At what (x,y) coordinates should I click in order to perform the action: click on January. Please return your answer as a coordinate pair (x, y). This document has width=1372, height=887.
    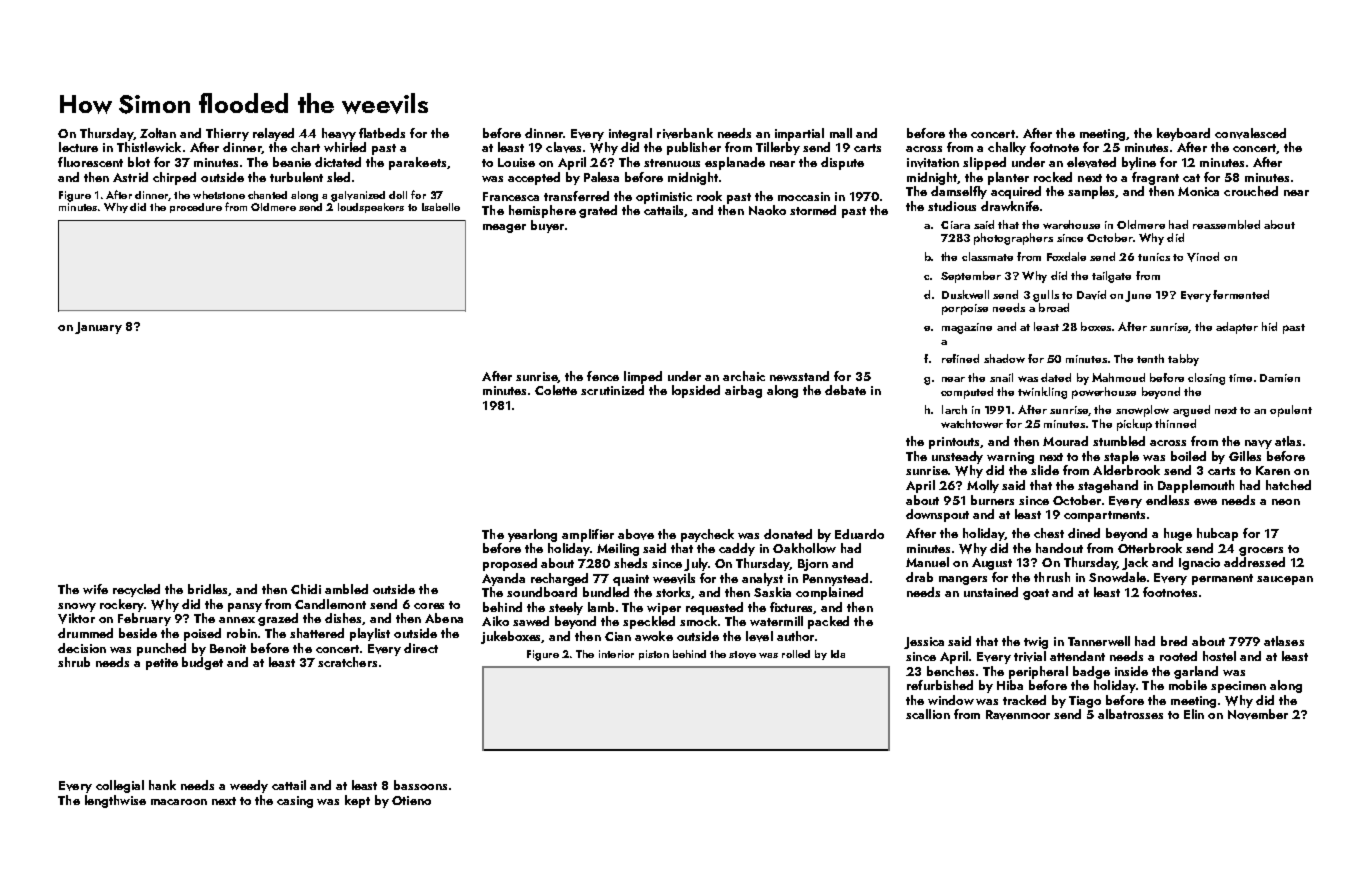
    Looking at the image, I should click on (98, 328).
